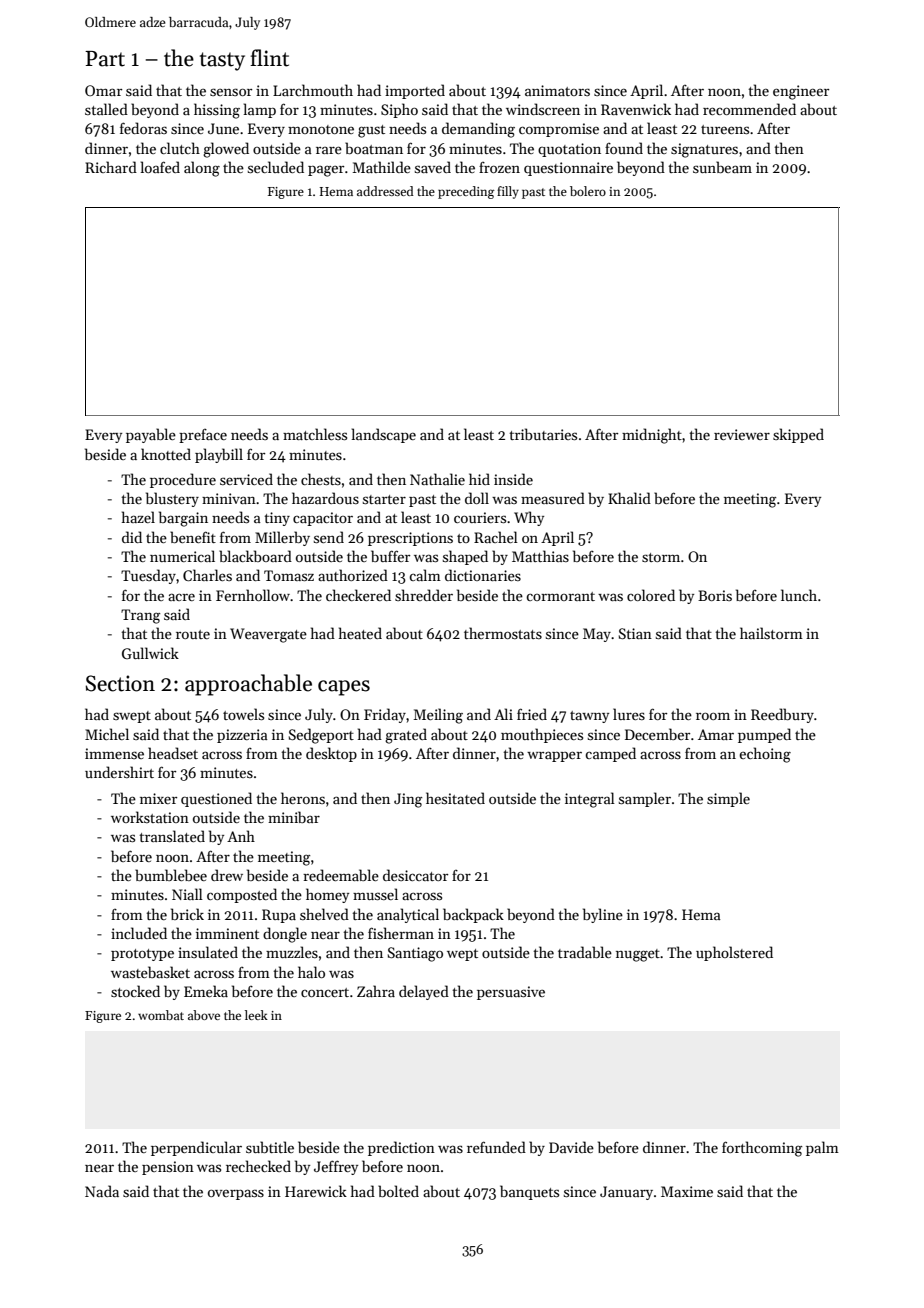 The height and width of the image is (1308, 924). Describe the element at coordinates (132, 537) in the image. I see `did` at that location.
